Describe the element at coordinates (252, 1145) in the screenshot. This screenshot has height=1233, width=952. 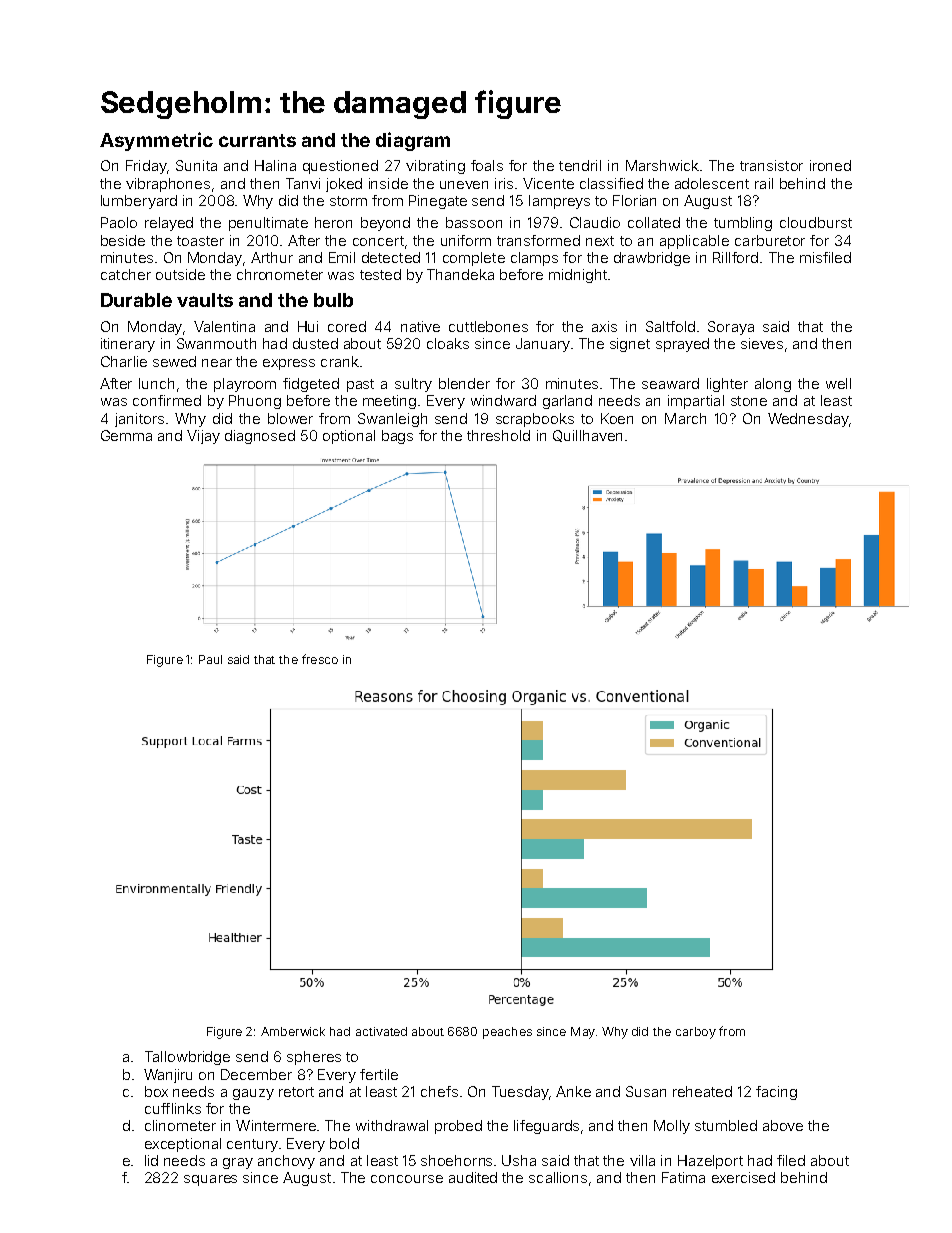
I see `century` at that location.
